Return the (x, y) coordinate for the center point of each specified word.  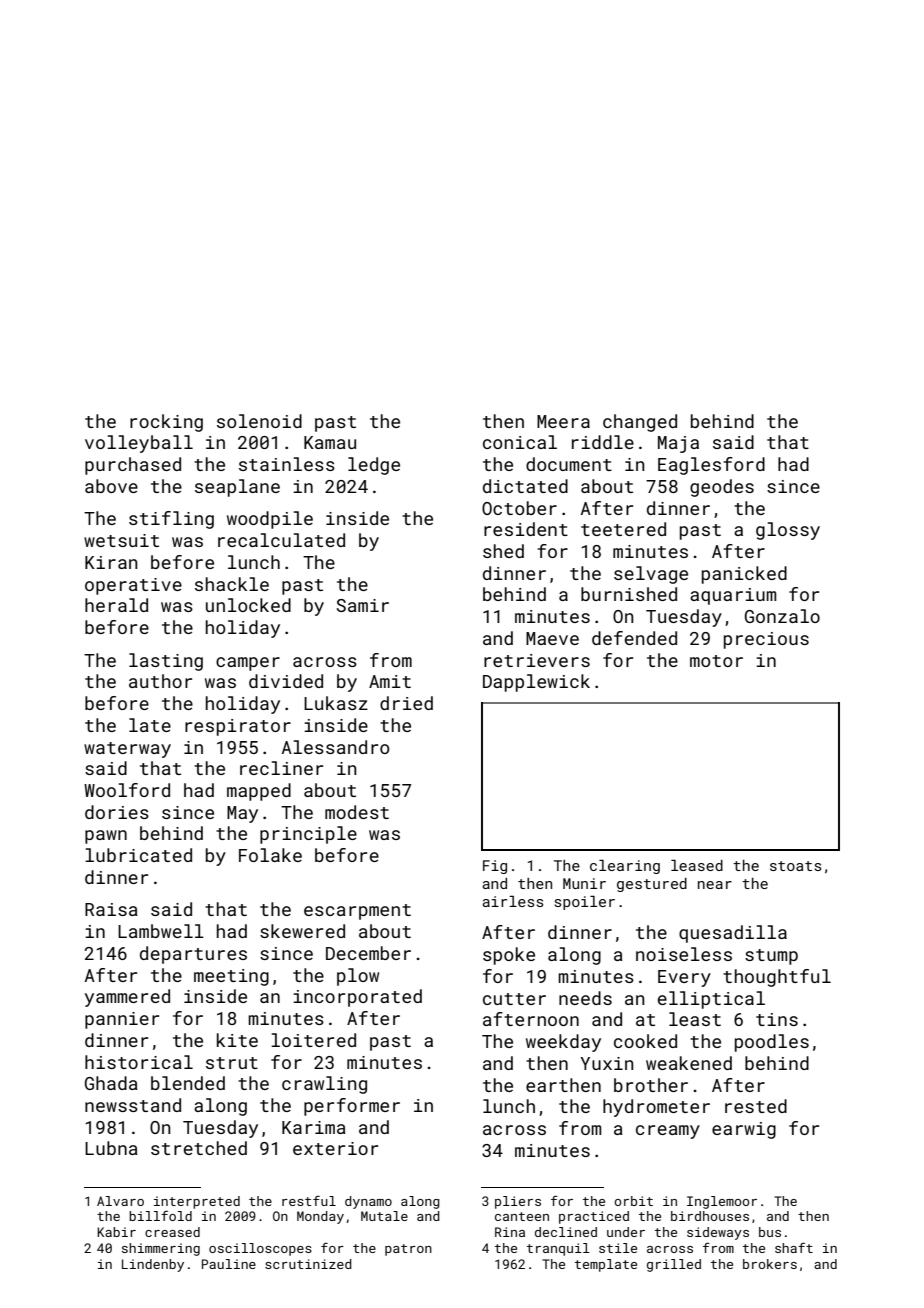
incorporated (357, 998)
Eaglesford (711, 466)
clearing (625, 867)
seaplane (237, 488)
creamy (668, 1132)
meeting (231, 977)
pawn (106, 837)
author (160, 681)
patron (408, 1250)
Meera (563, 421)
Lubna (111, 1148)
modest (357, 812)
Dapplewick (536, 683)
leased (697, 865)
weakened (689, 1063)
